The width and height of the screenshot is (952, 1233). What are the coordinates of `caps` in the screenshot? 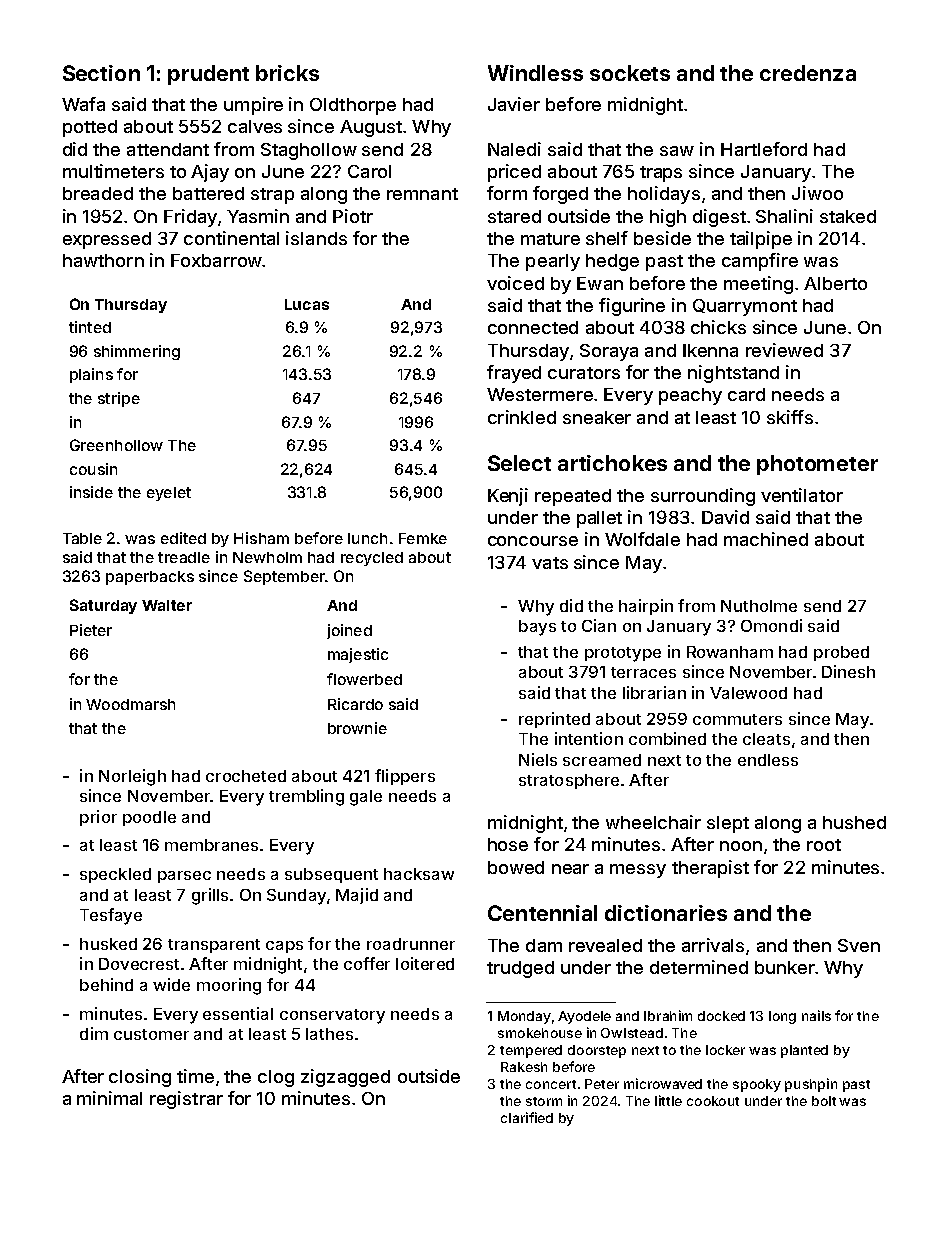 It's located at (284, 947).
